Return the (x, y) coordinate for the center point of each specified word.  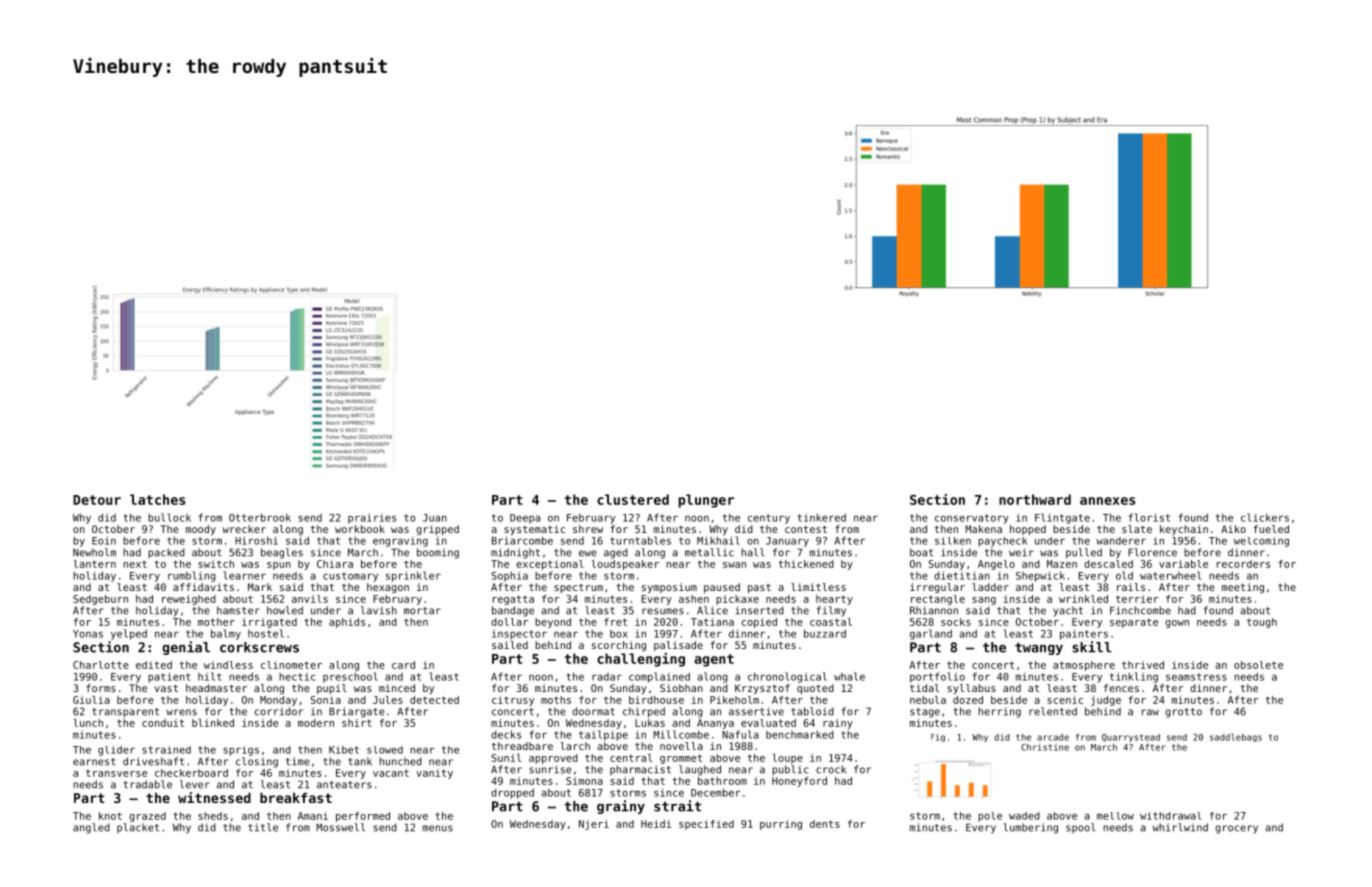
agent (714, 660)
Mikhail (718, 540)
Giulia (91, 700)
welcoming (1261, 542)
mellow (1115, 816)
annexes (1107, 501)
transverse (116, 773)
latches (157, 499)
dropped (512, 793)
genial (186, 648)
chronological (787, 677)
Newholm (94, 552)
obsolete (1258, 665)
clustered (633, 499)
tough (1262, 623)
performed (363, 817)
